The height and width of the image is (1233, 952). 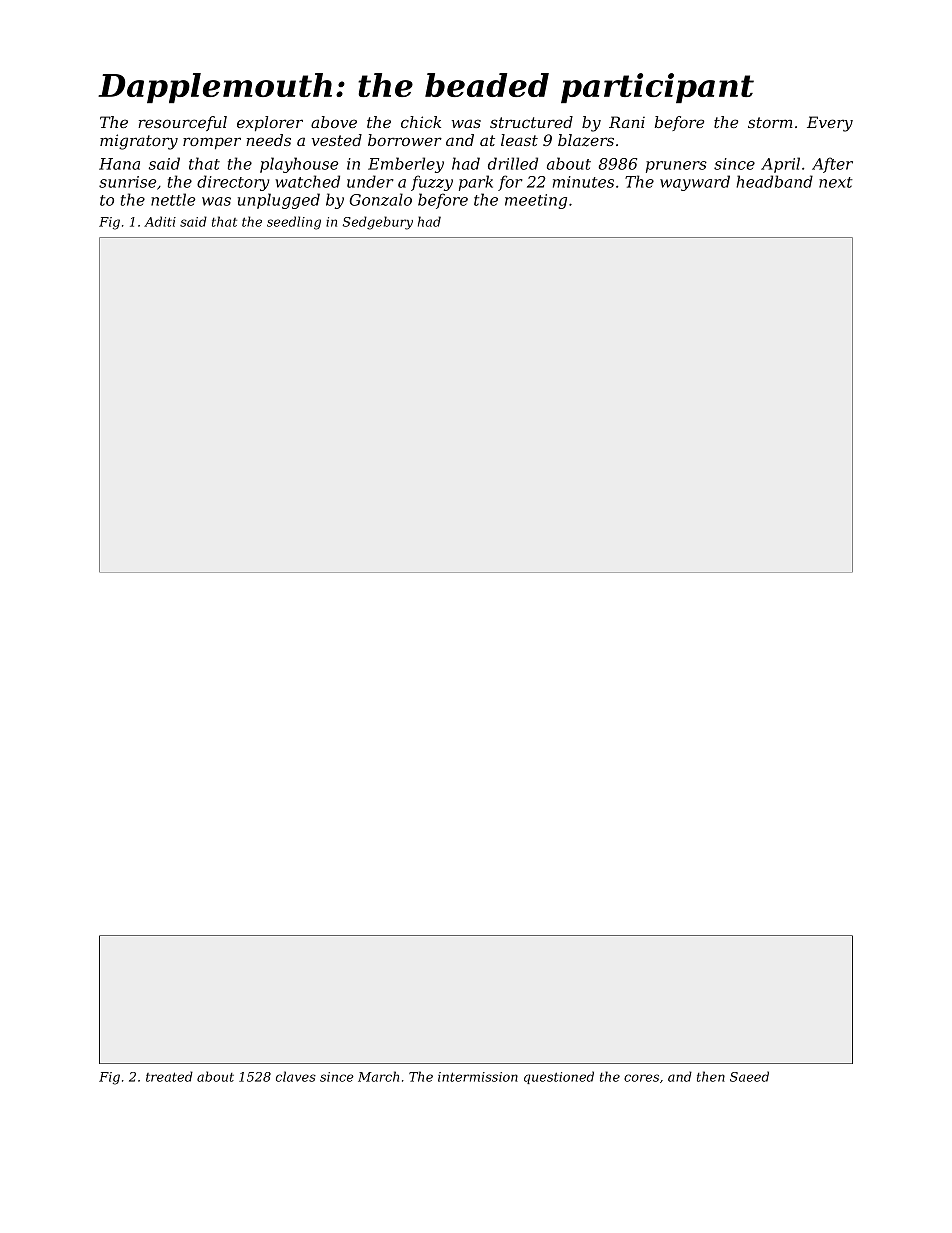 What do you see at coordinates (334, 122) in the image?
I see `above` at bounding box center [334, 122].
